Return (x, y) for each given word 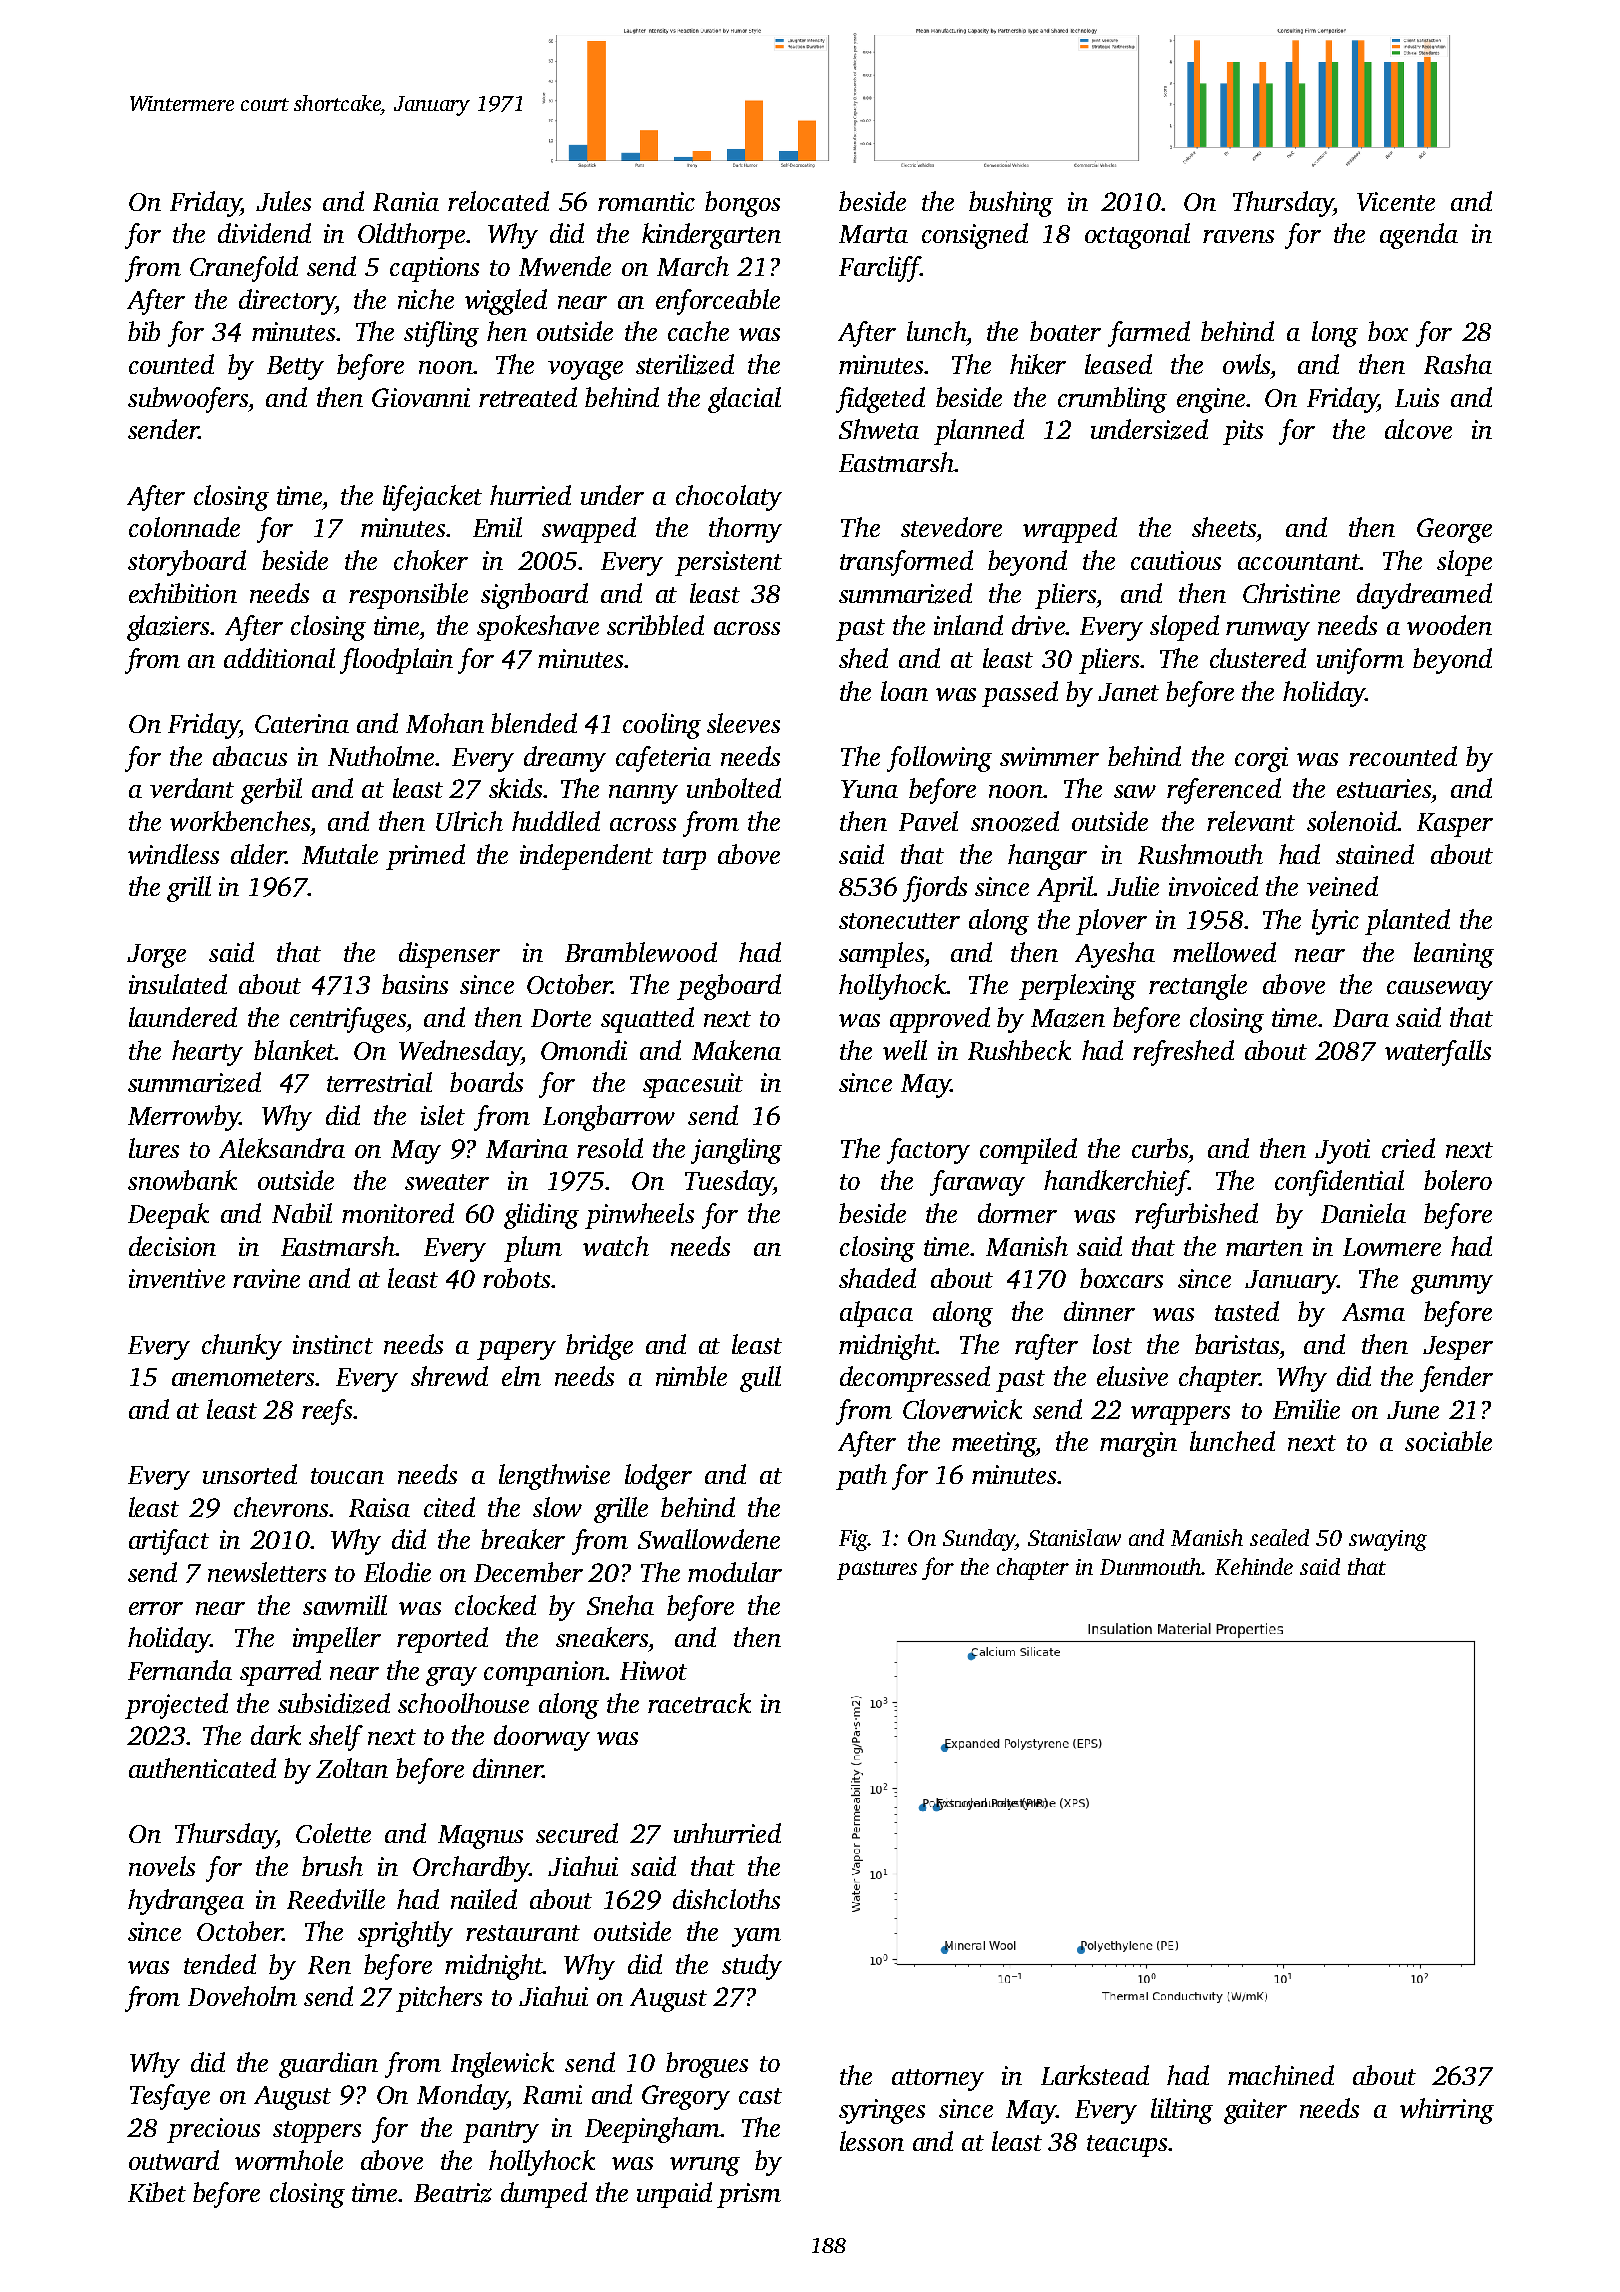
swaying (1388, 1540)
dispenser (449, 955)
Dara (1361, 1018)
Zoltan (352, 1768)
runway (1268, 631)
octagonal (1137, 236)
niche (426, 299)
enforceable (718, 302)
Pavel (928, 821)
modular (735, 1572)
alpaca (876, 1314)
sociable (1448, 1441)
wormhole (289, 2160)
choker (431, 560)
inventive (177, 1278)
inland (968, 625)
